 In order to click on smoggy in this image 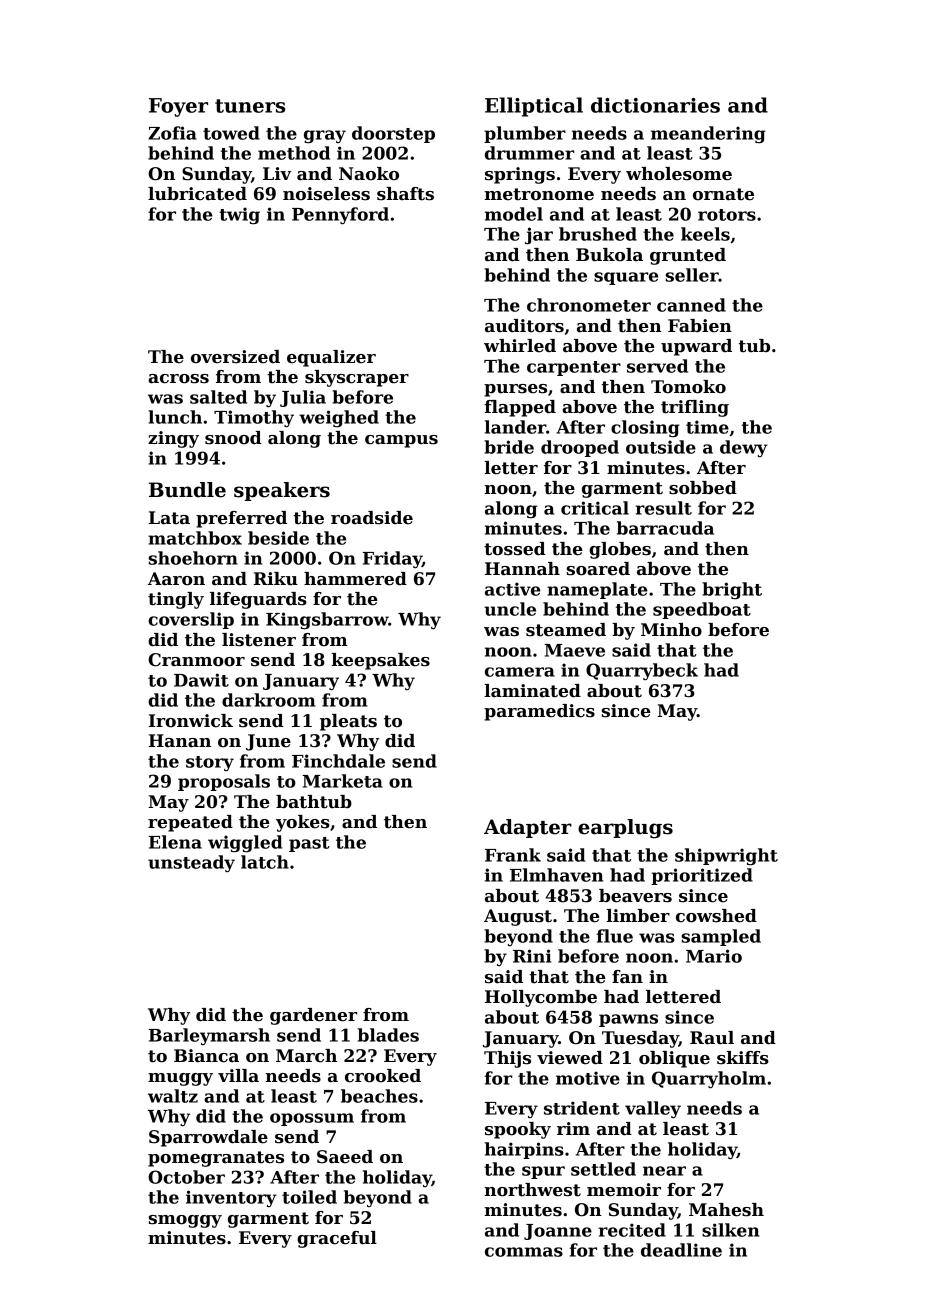, I will do `click(185, 1221)`.
